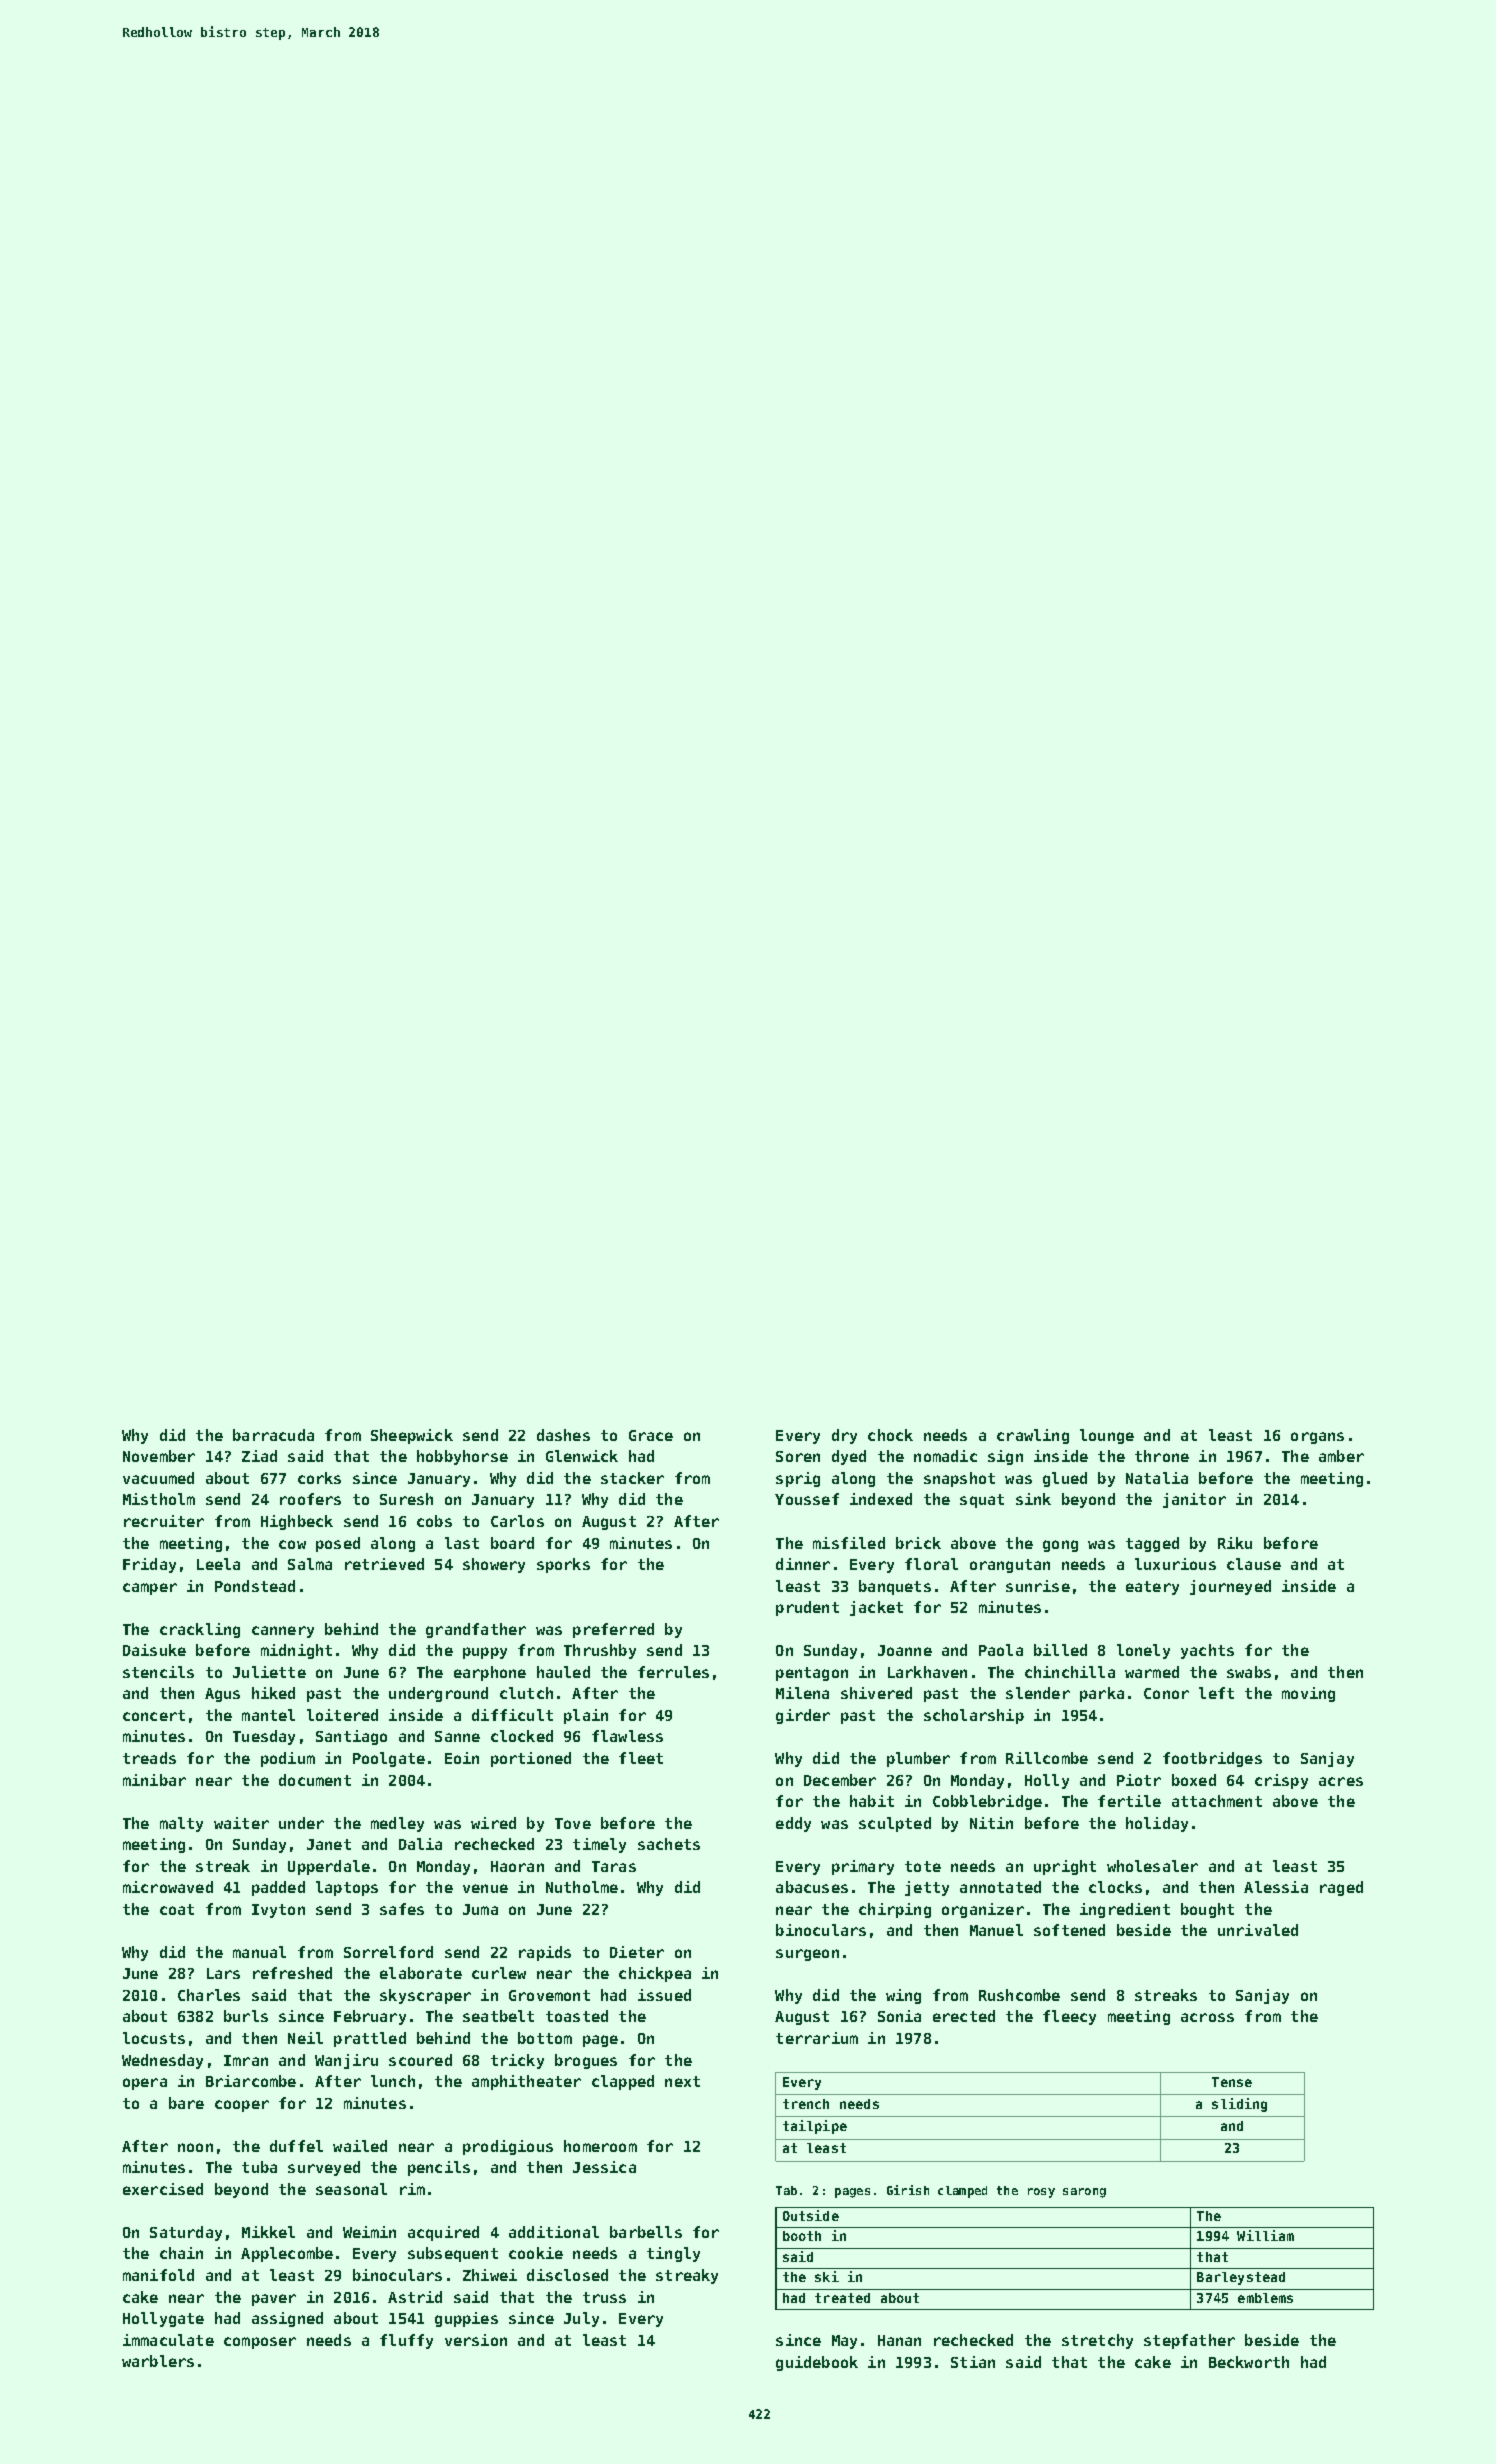  Describe the element at coordinates (177, 1909) in the screenshot. I see `coat` at that location.
